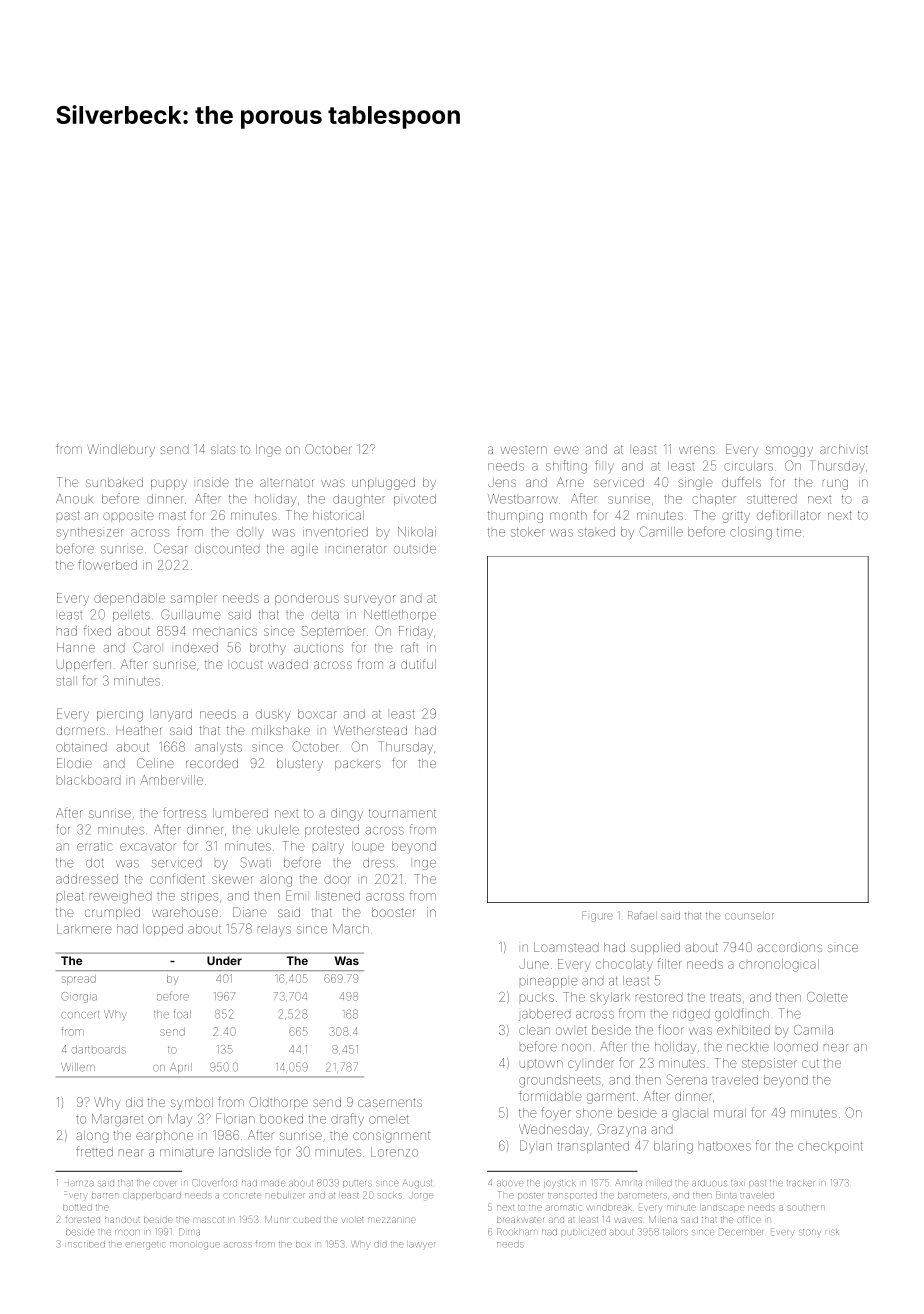  What do you see at coordinates (347, 814) in the image?
I see `dingy` at bounding box center [347, 814].
